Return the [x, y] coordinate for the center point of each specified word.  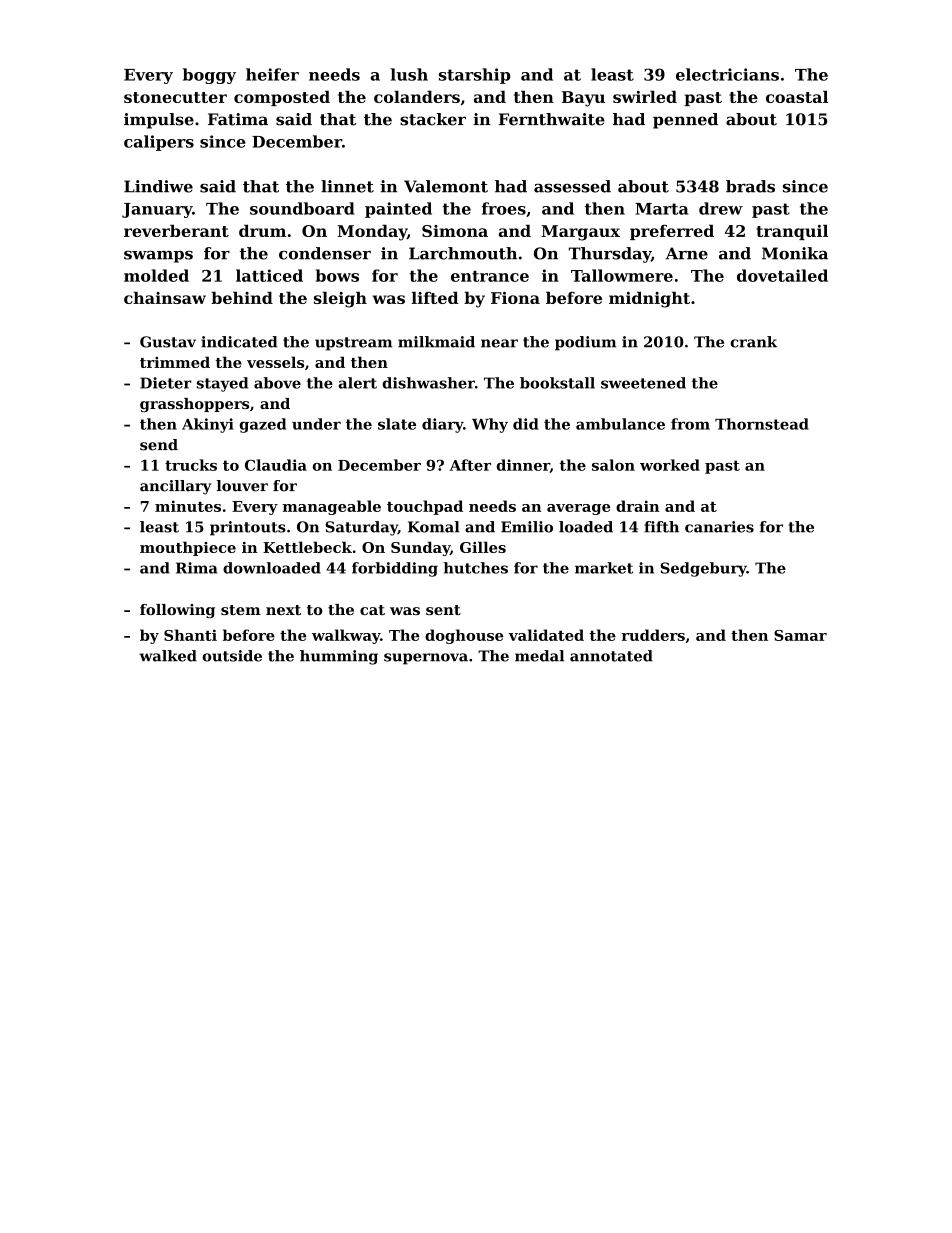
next [283, 610]
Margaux [580, 233]
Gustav [168, 342]
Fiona [515, 298]
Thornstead [762, 424]
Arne [686, 253]
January [157, 210]
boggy [209, 76]
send [159, 445]
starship [474, 76]
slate [397, 424]
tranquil [792, 232]
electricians [727, 74]
